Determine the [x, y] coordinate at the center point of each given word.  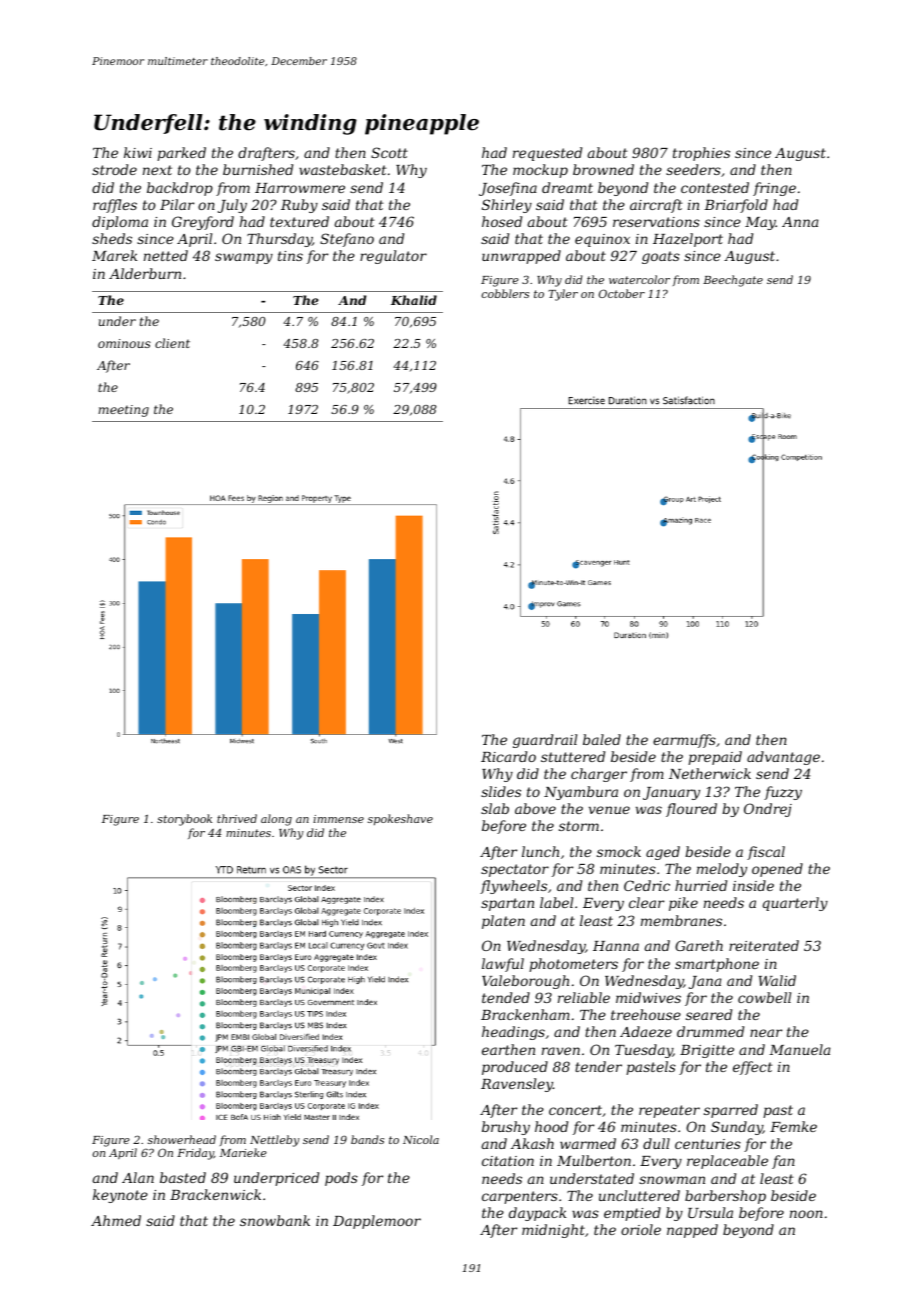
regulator [393, 257]
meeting [123, 411]
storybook [184, 820]
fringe [774, 189]
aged [663, 853]
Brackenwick [215, 1194]
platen [503, 922]
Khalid [414, 300]
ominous [124, 343]
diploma [120, 223]
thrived [237, 818]
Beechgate [733, 281]
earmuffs [684, 741]
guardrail [545, 741]
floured [691, 810]
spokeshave [400, 819]
